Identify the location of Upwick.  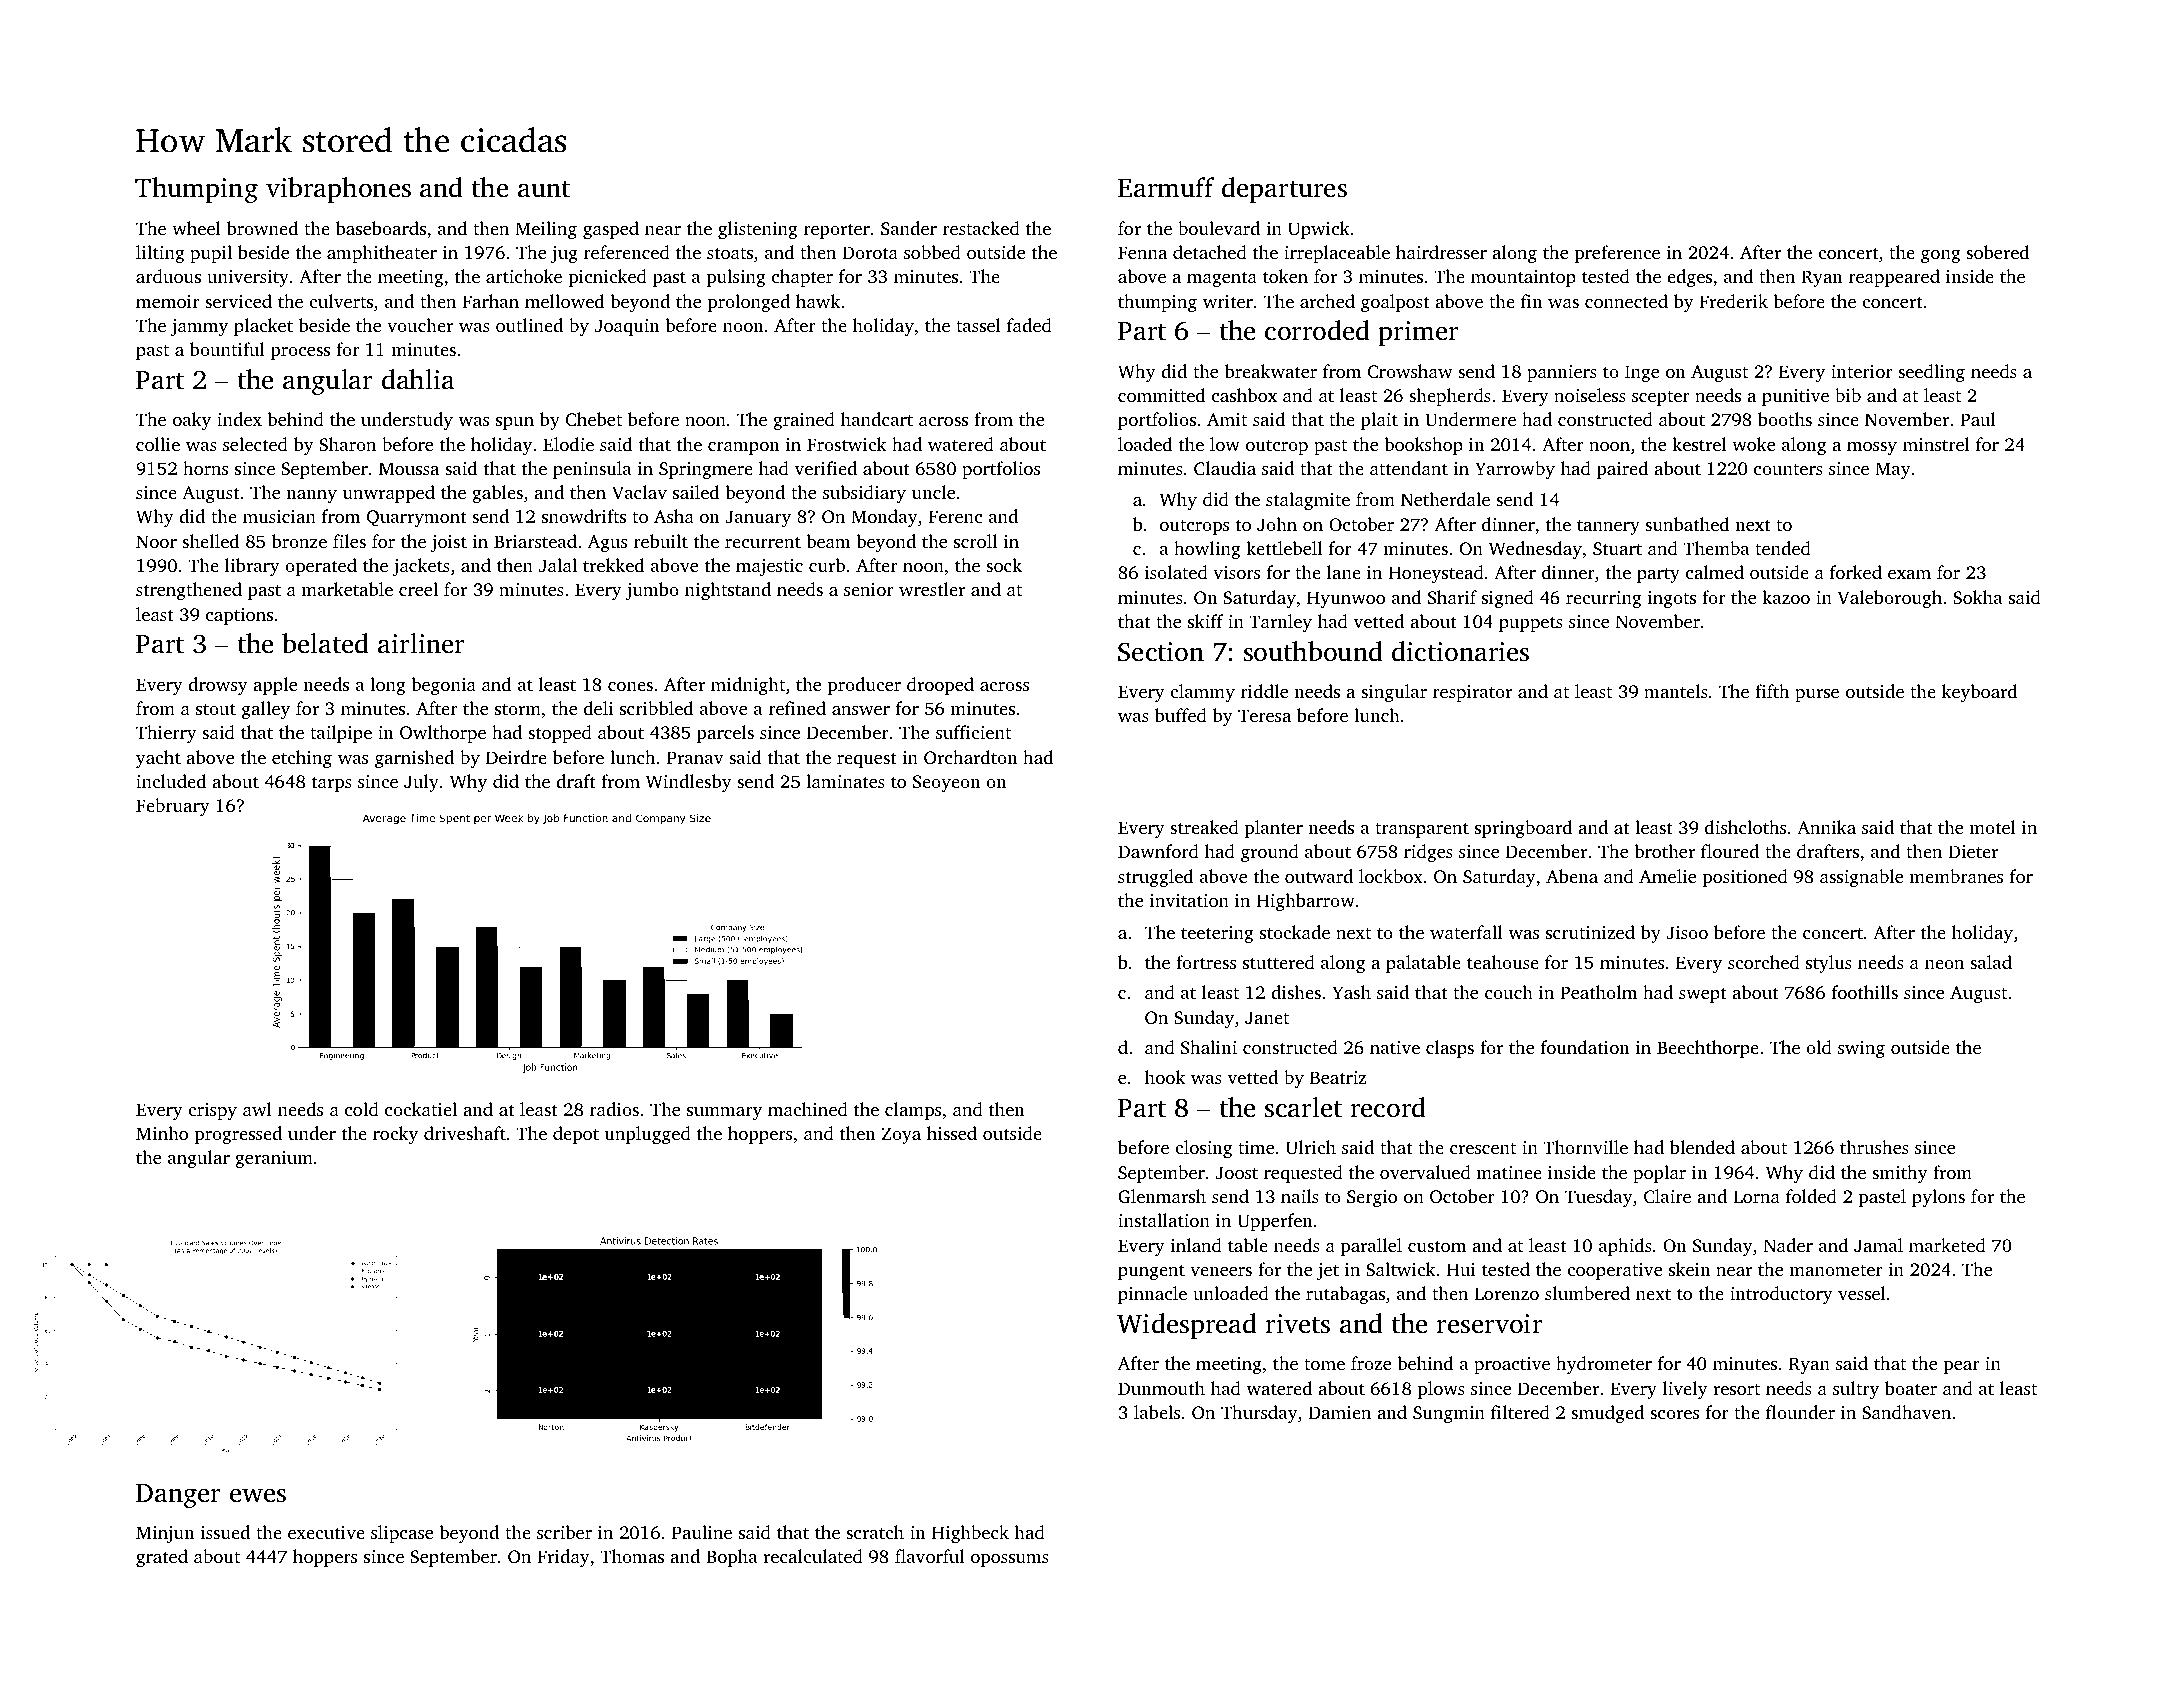
(1319, 230).
